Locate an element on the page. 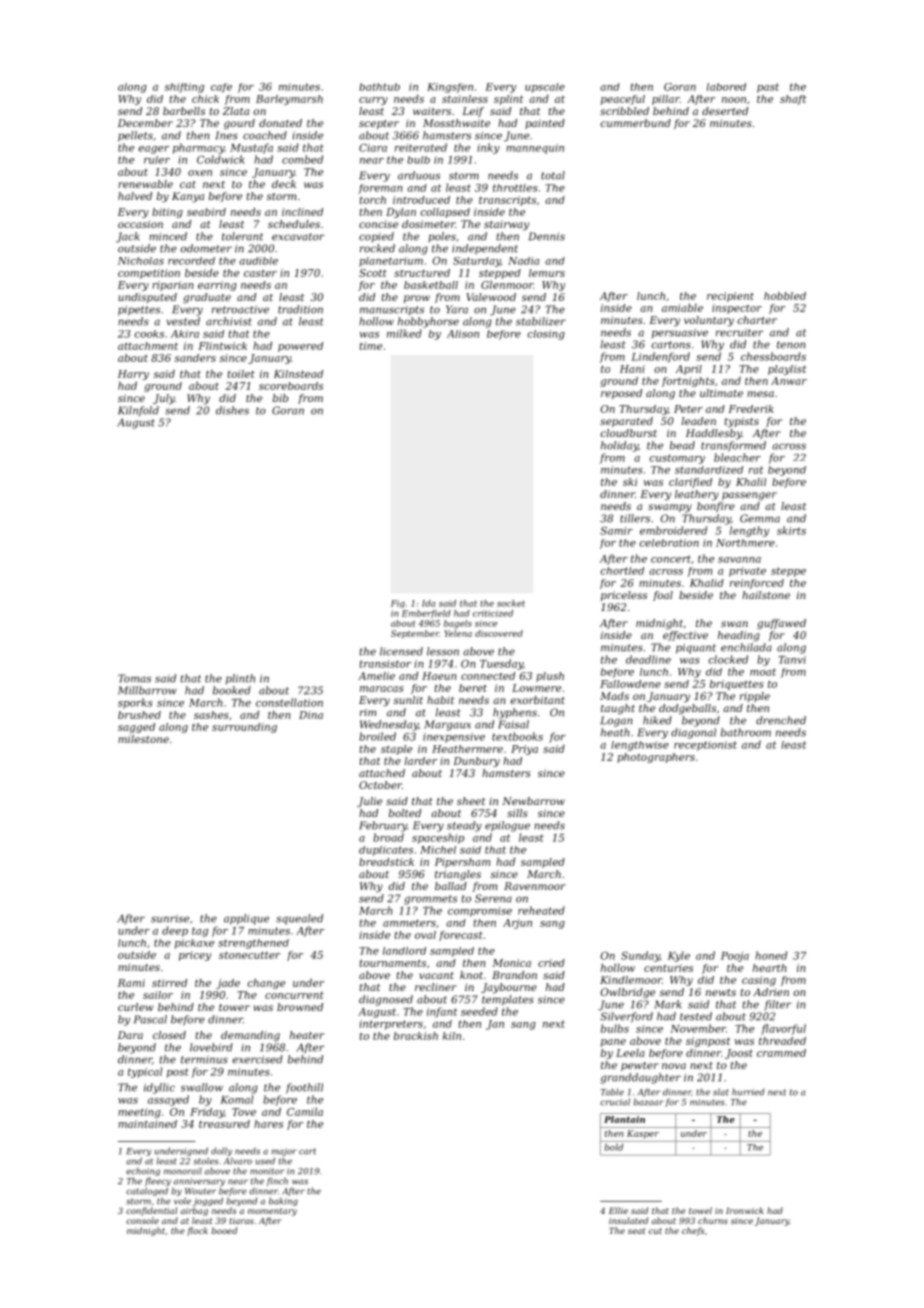 The image size is (924, 1308). past is located at coordinates (768, 88).
